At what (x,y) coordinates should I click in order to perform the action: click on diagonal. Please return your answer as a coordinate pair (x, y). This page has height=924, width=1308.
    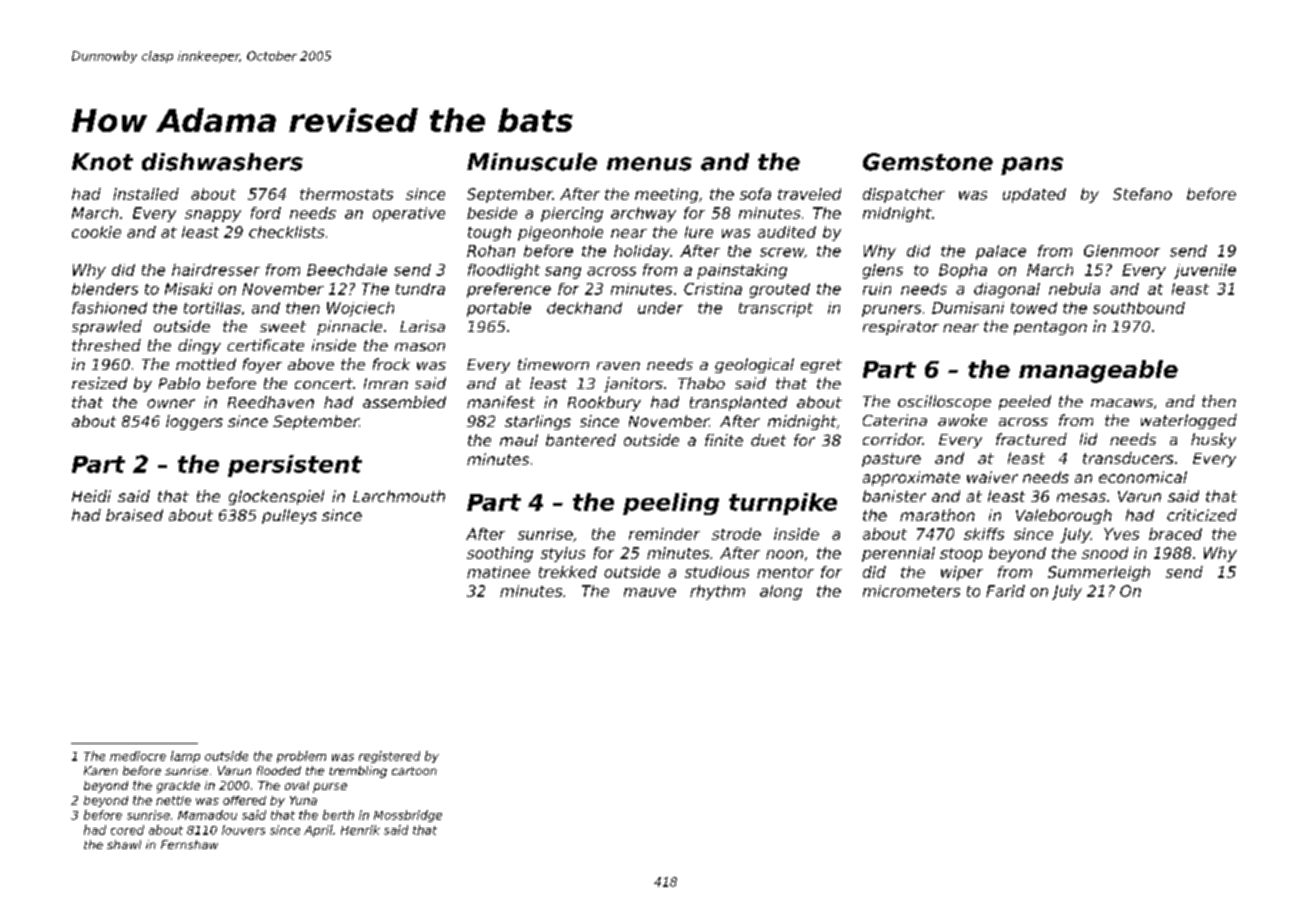
    Looking at the image, I should click on (1007, 290).
